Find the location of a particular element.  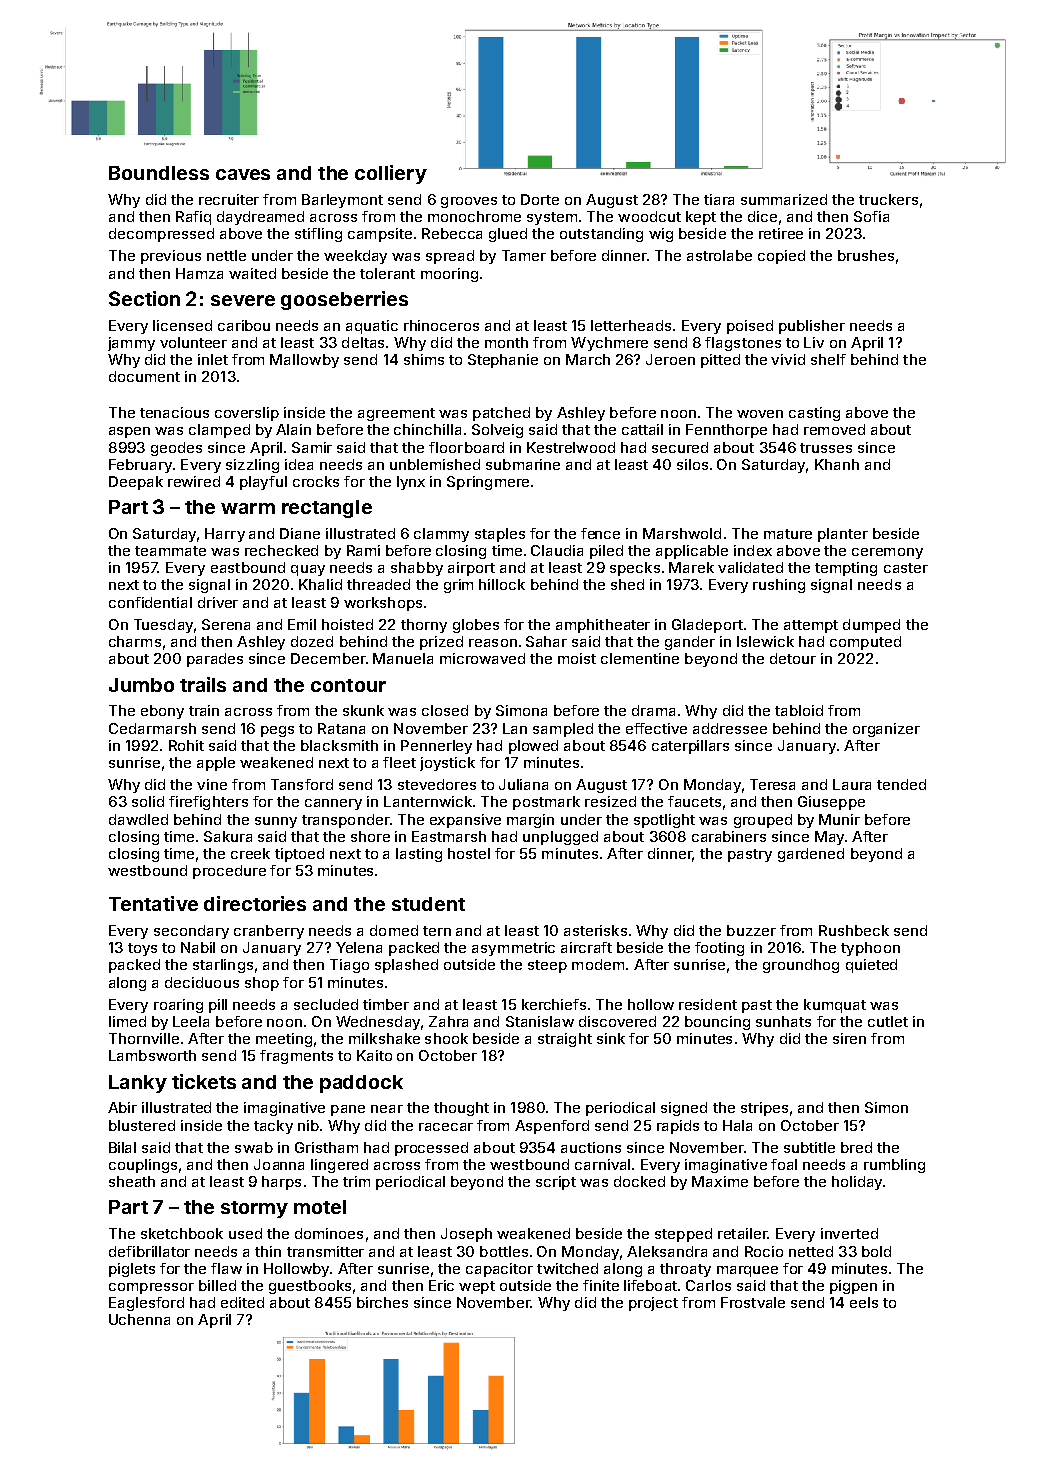

letterheads is located at coordinates (631, 325).
